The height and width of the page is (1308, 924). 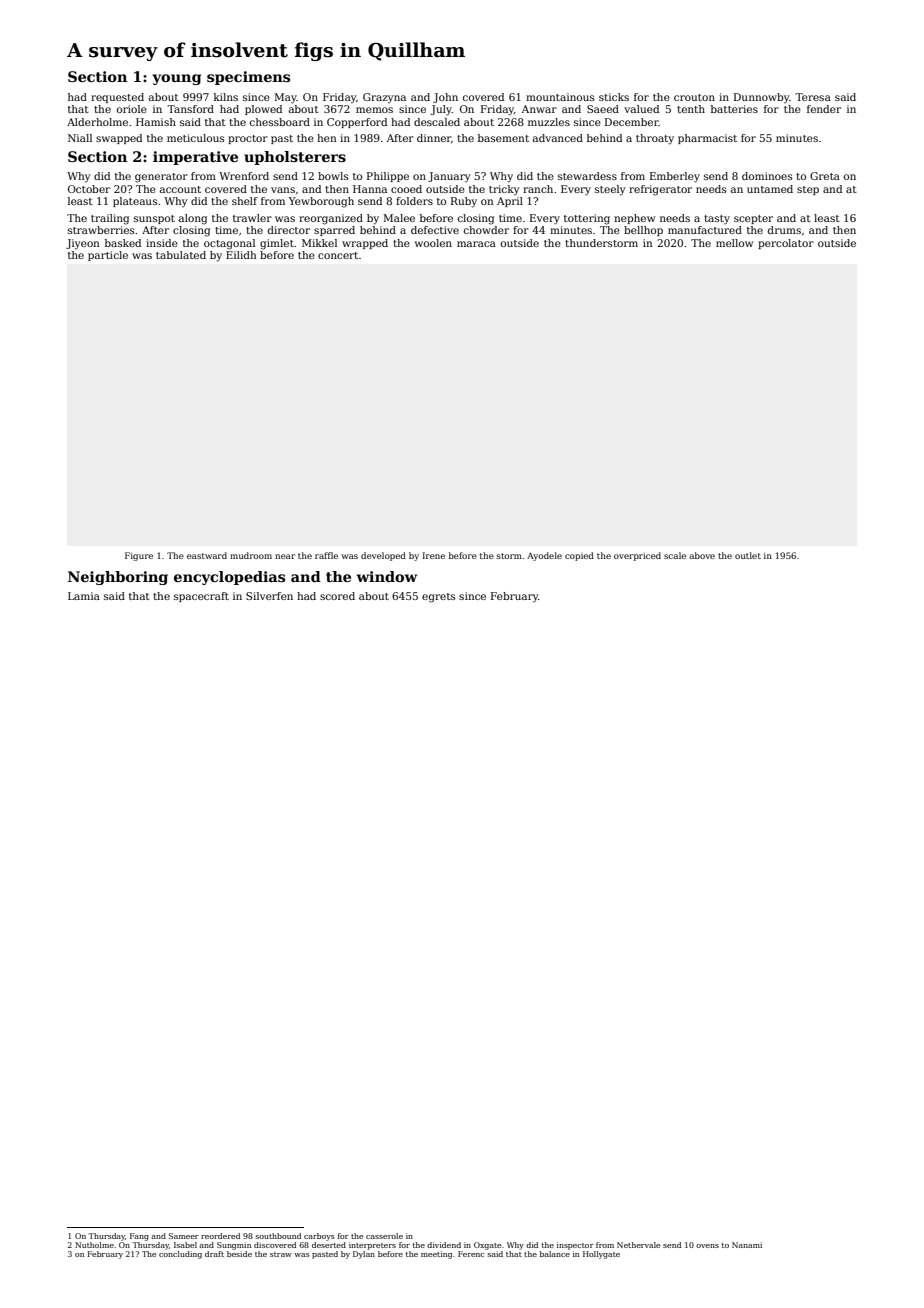 What do you see at coordinates (248, 78) in the page?
I see `specimens` at bounding box center [248, 78].
